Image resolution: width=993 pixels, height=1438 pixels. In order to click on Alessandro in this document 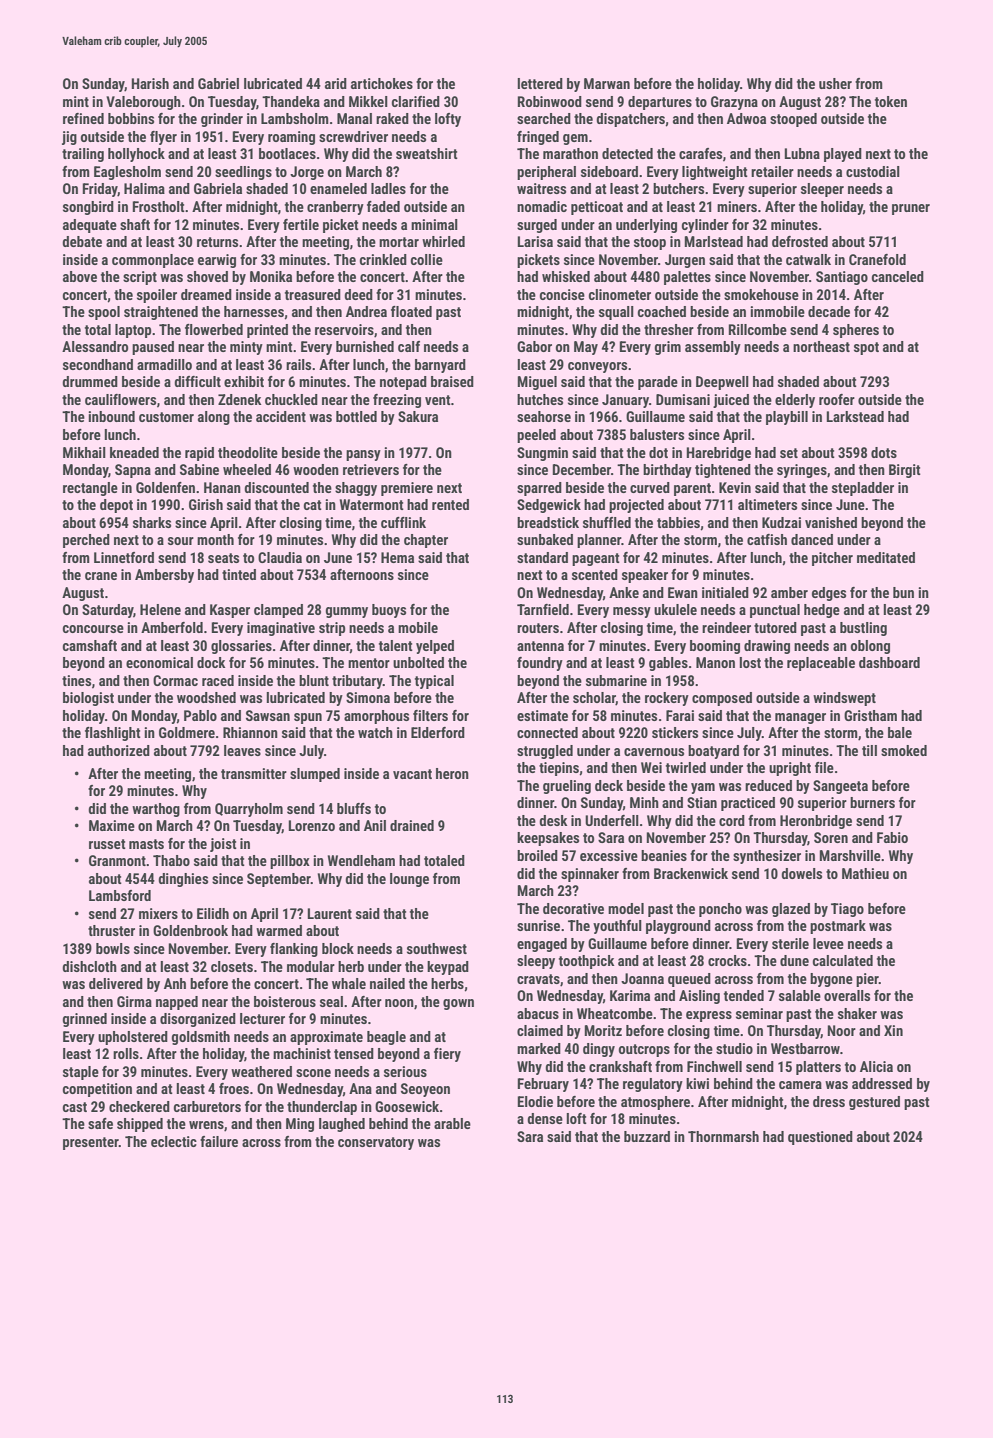, I will do `click(95, 346)`.
